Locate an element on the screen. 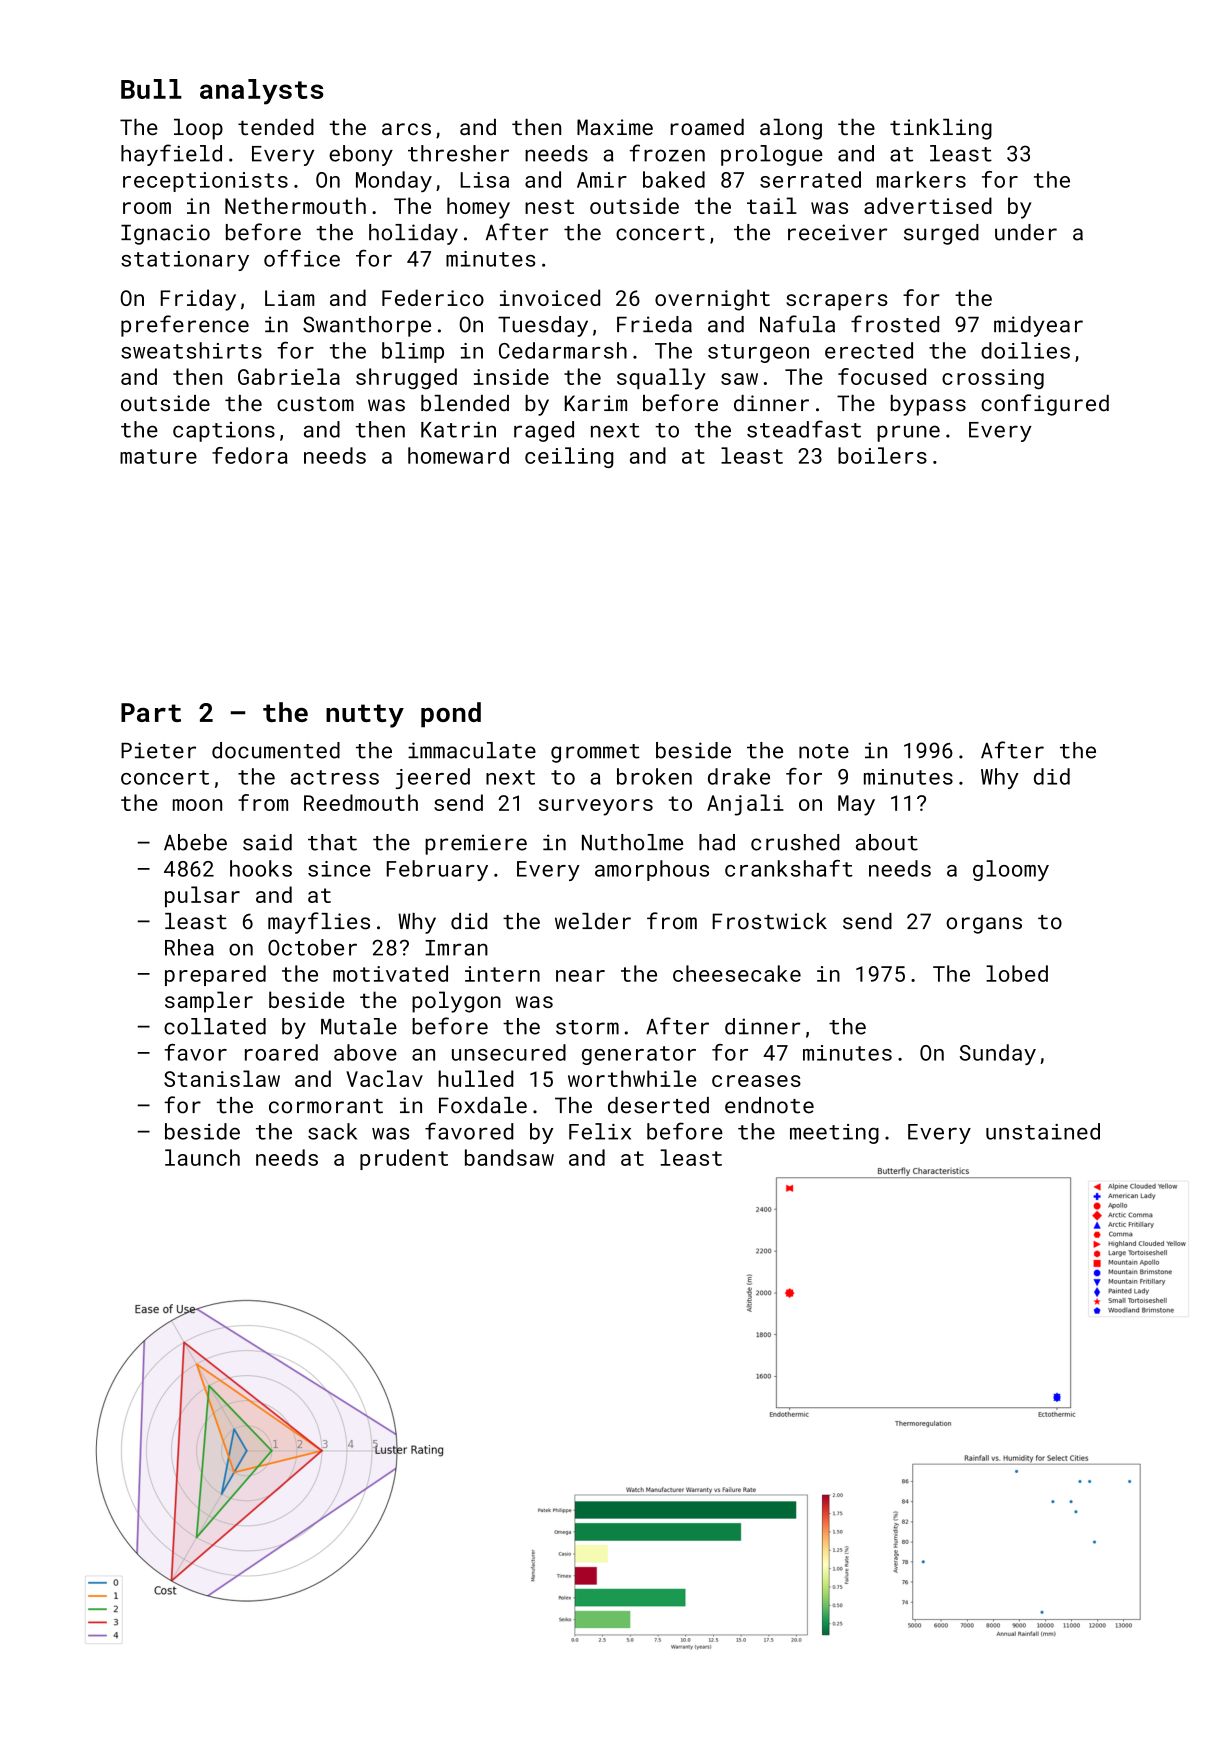 The height and width of the screenshot is (1742, 1232). boilers is located at coordinates (882, 455).
